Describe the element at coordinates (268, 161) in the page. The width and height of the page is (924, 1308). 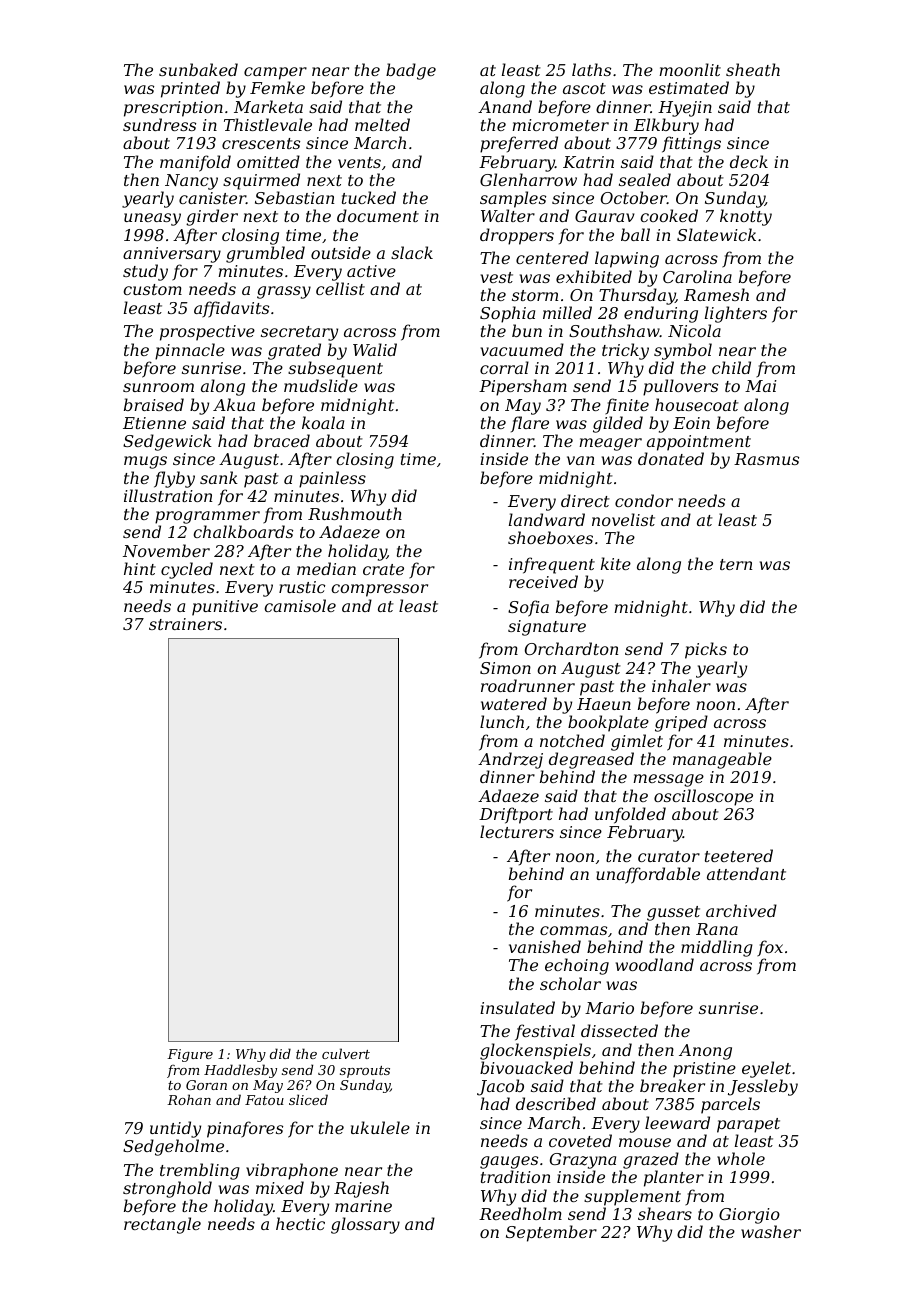
I see `omitted` at that location.
